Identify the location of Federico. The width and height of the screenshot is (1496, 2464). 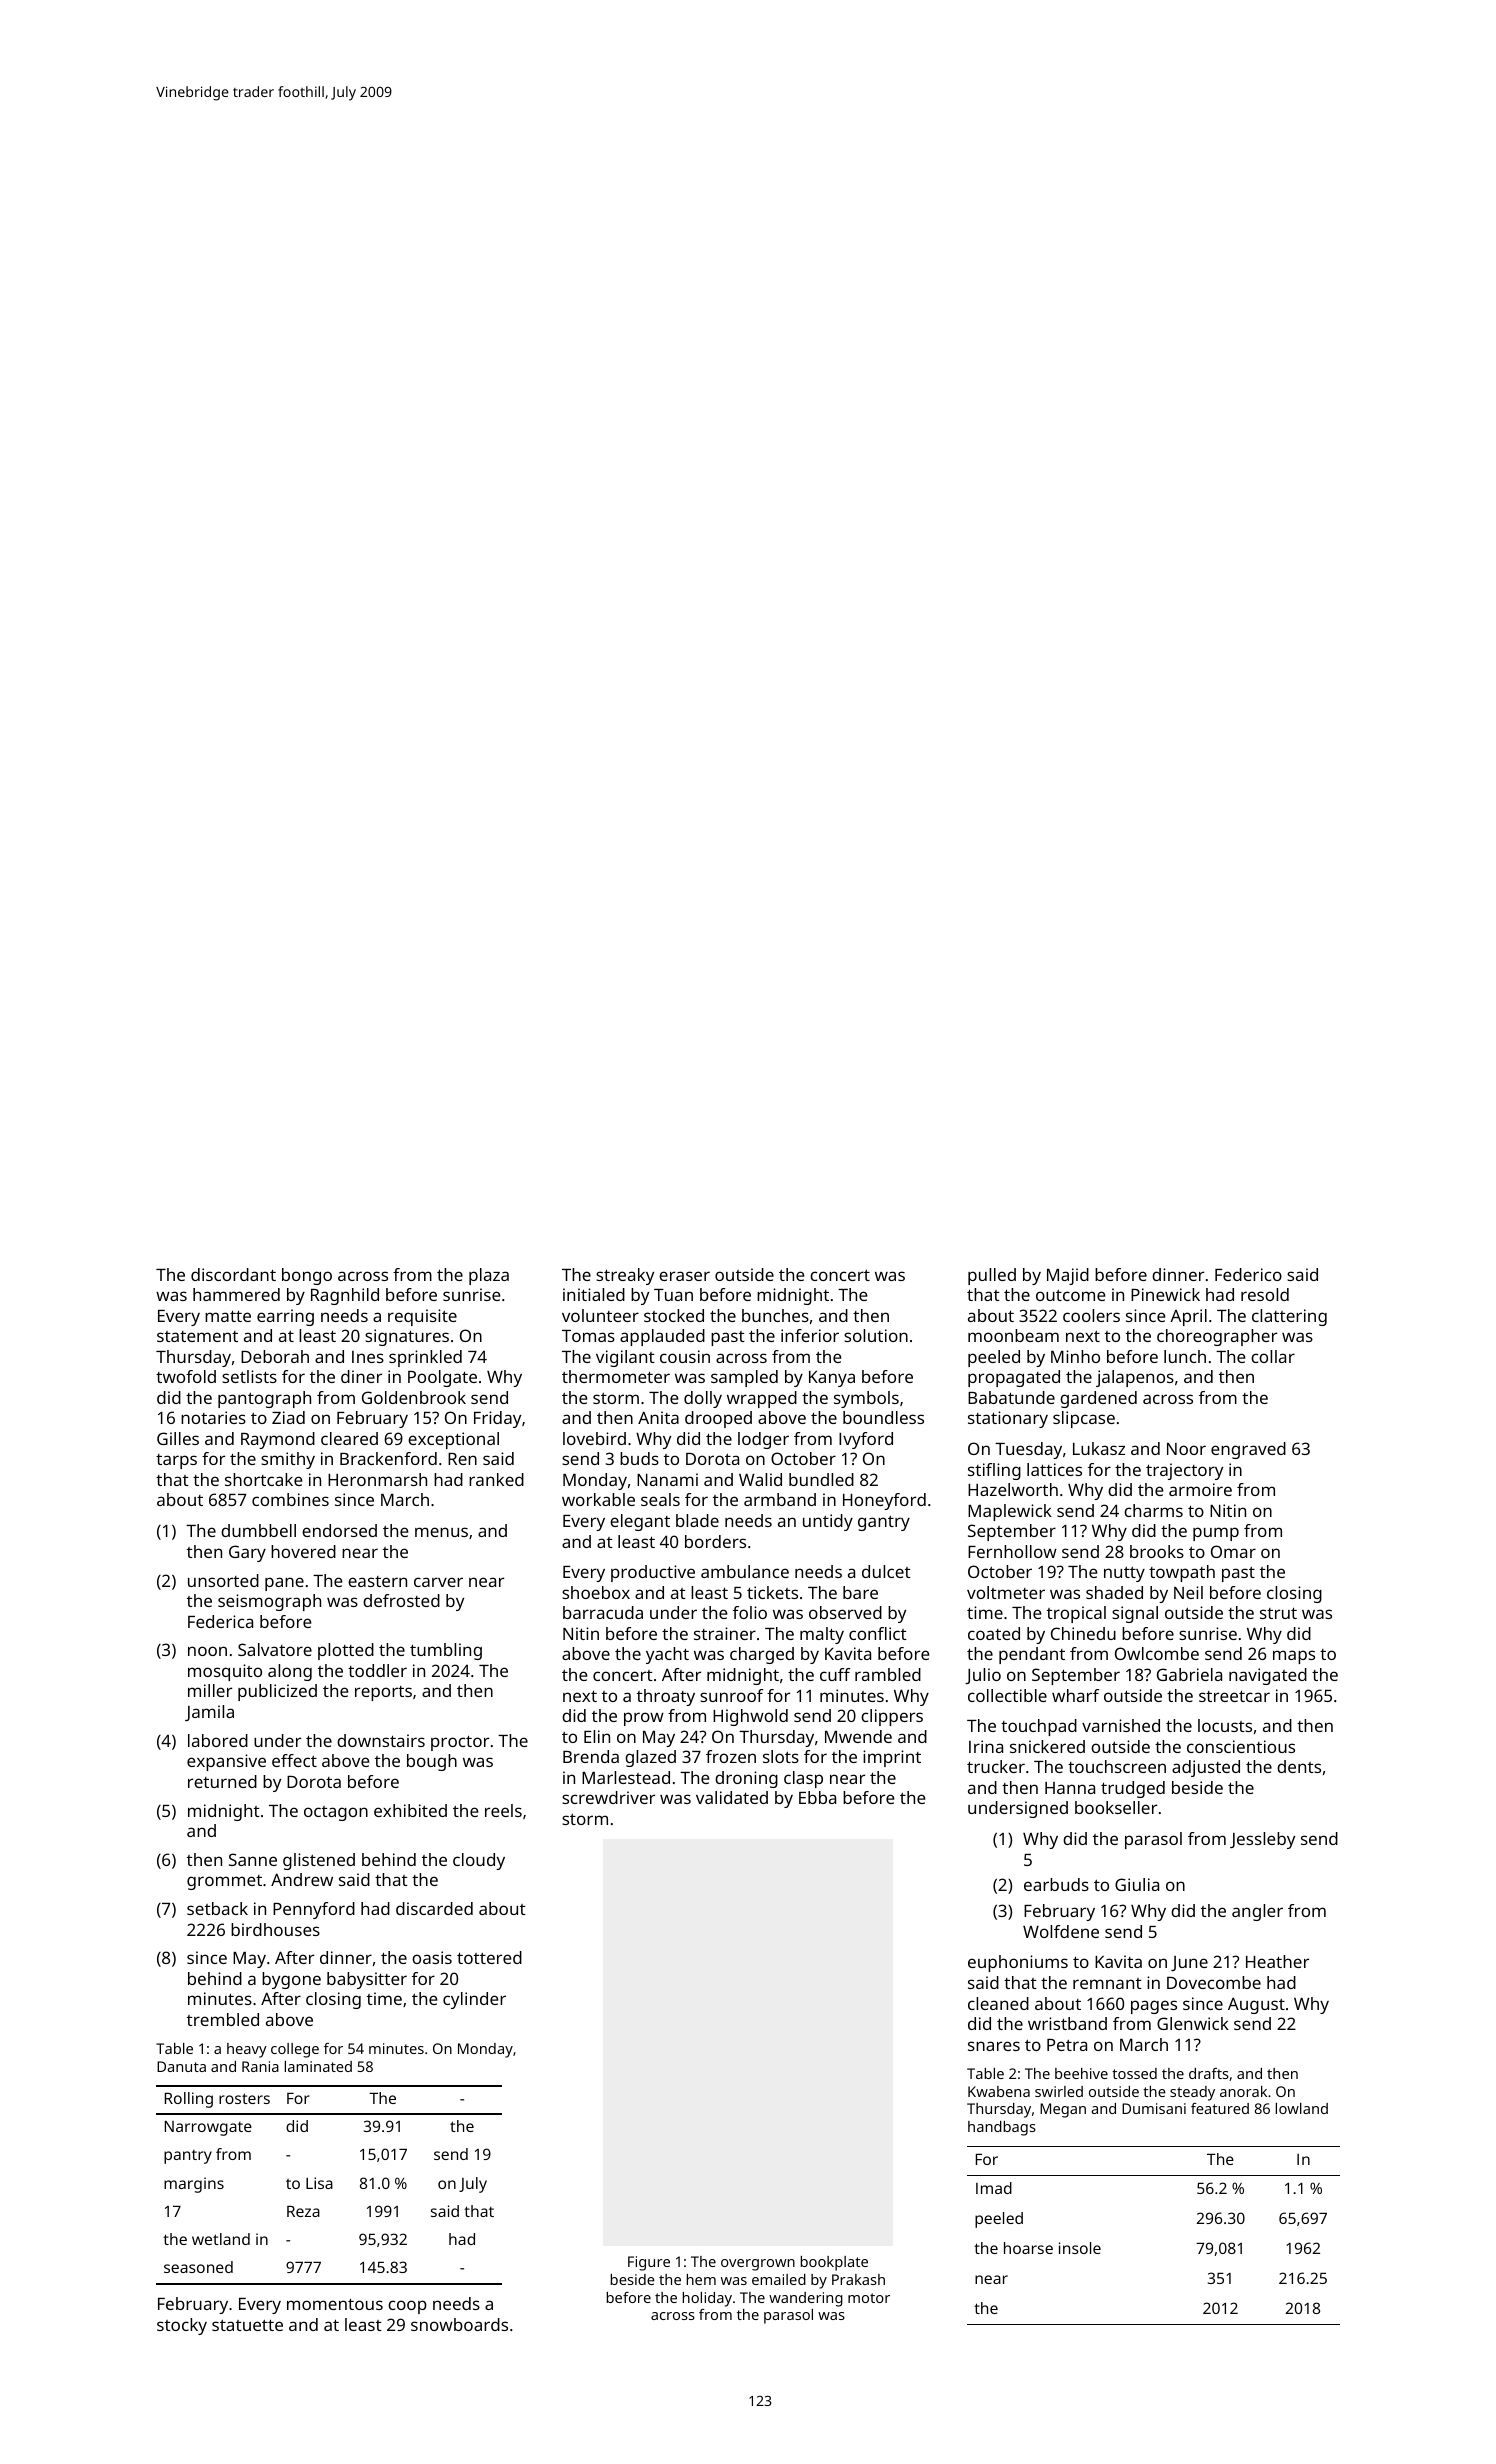
(1248, 1274).
